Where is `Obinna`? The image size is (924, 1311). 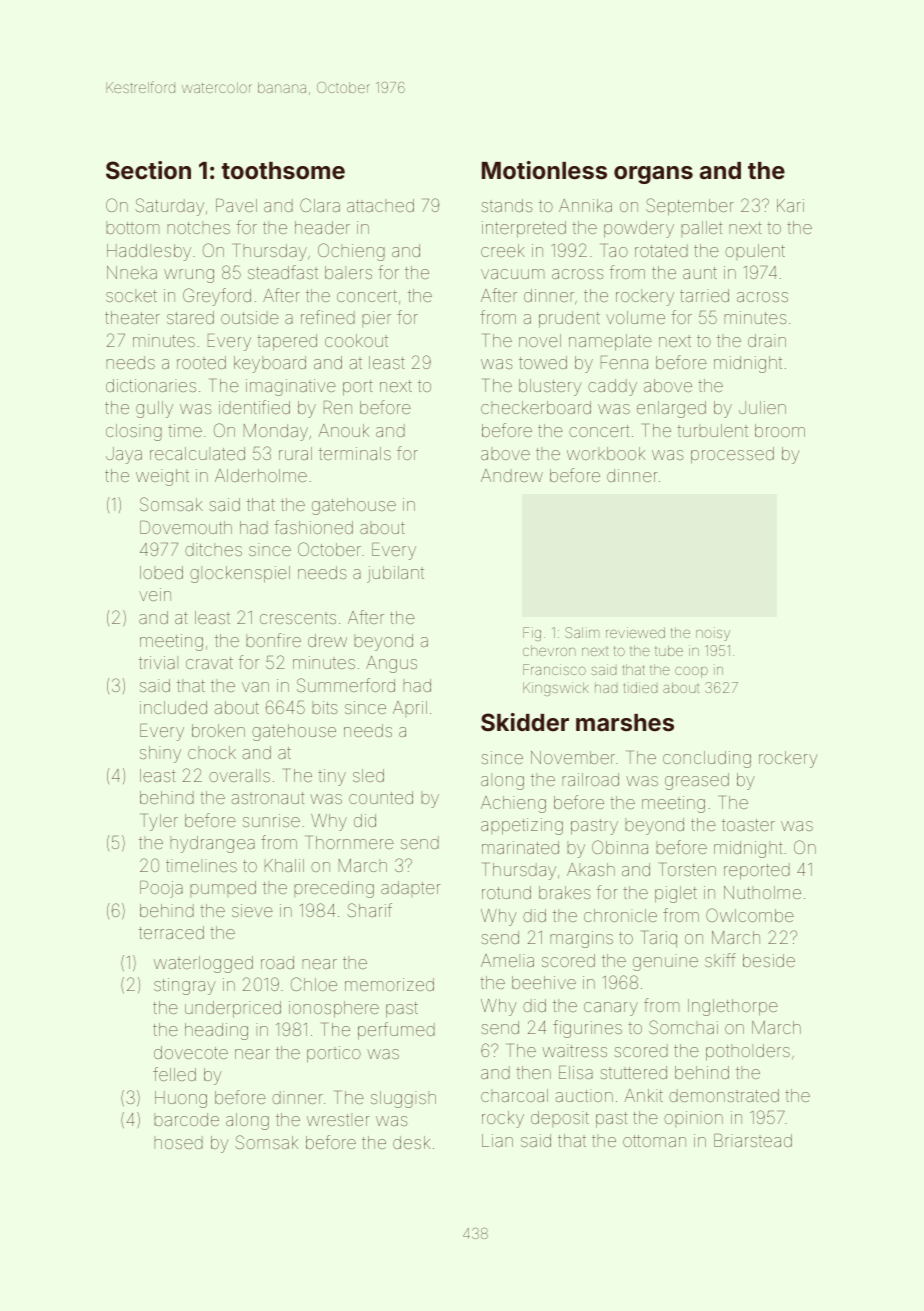
Obinna is located at coordinates (620, 847).
